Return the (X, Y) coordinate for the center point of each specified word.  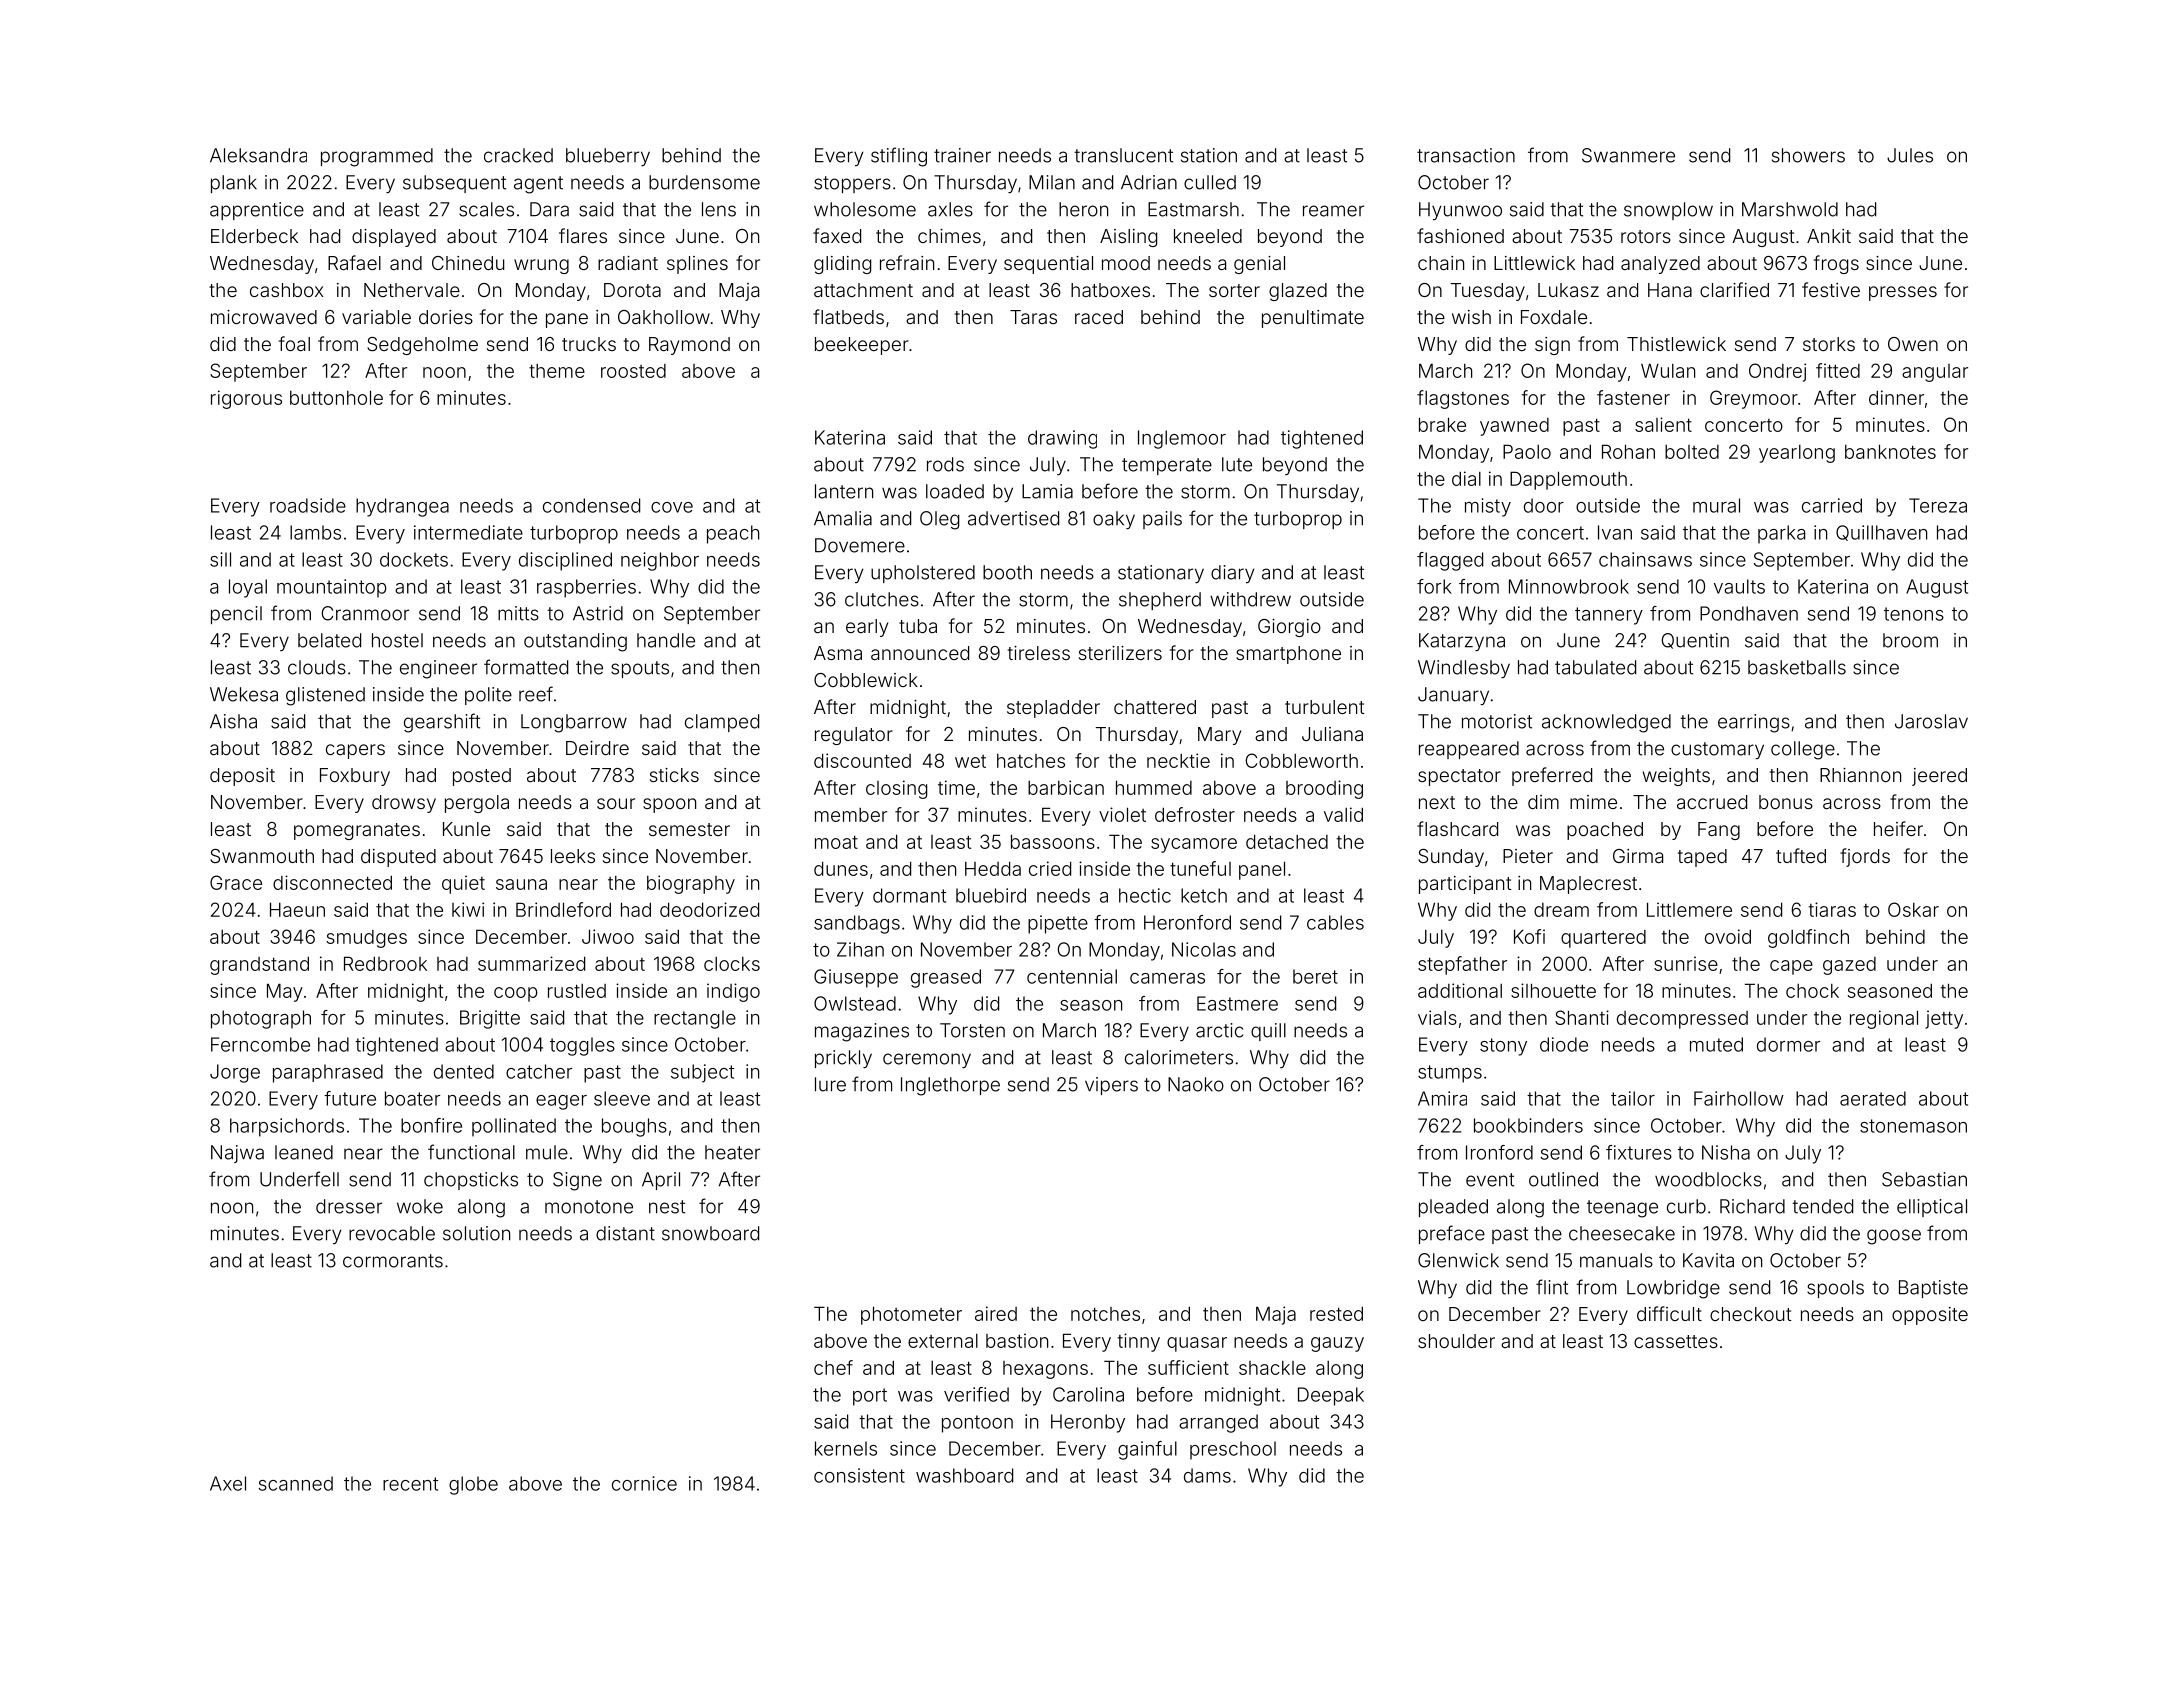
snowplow (1668, 211)
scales (486, 209)
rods (945, 464)
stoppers (852, 184)
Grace (236, 882)
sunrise (1686, 963)
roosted (633, 371)
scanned (295, 1483)
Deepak (1331, 1396)
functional (471, 1152)
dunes (841, 868)
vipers (1111, 1086)
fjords (1865, 857)
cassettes (1676, 1341)
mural (1716, 505)
